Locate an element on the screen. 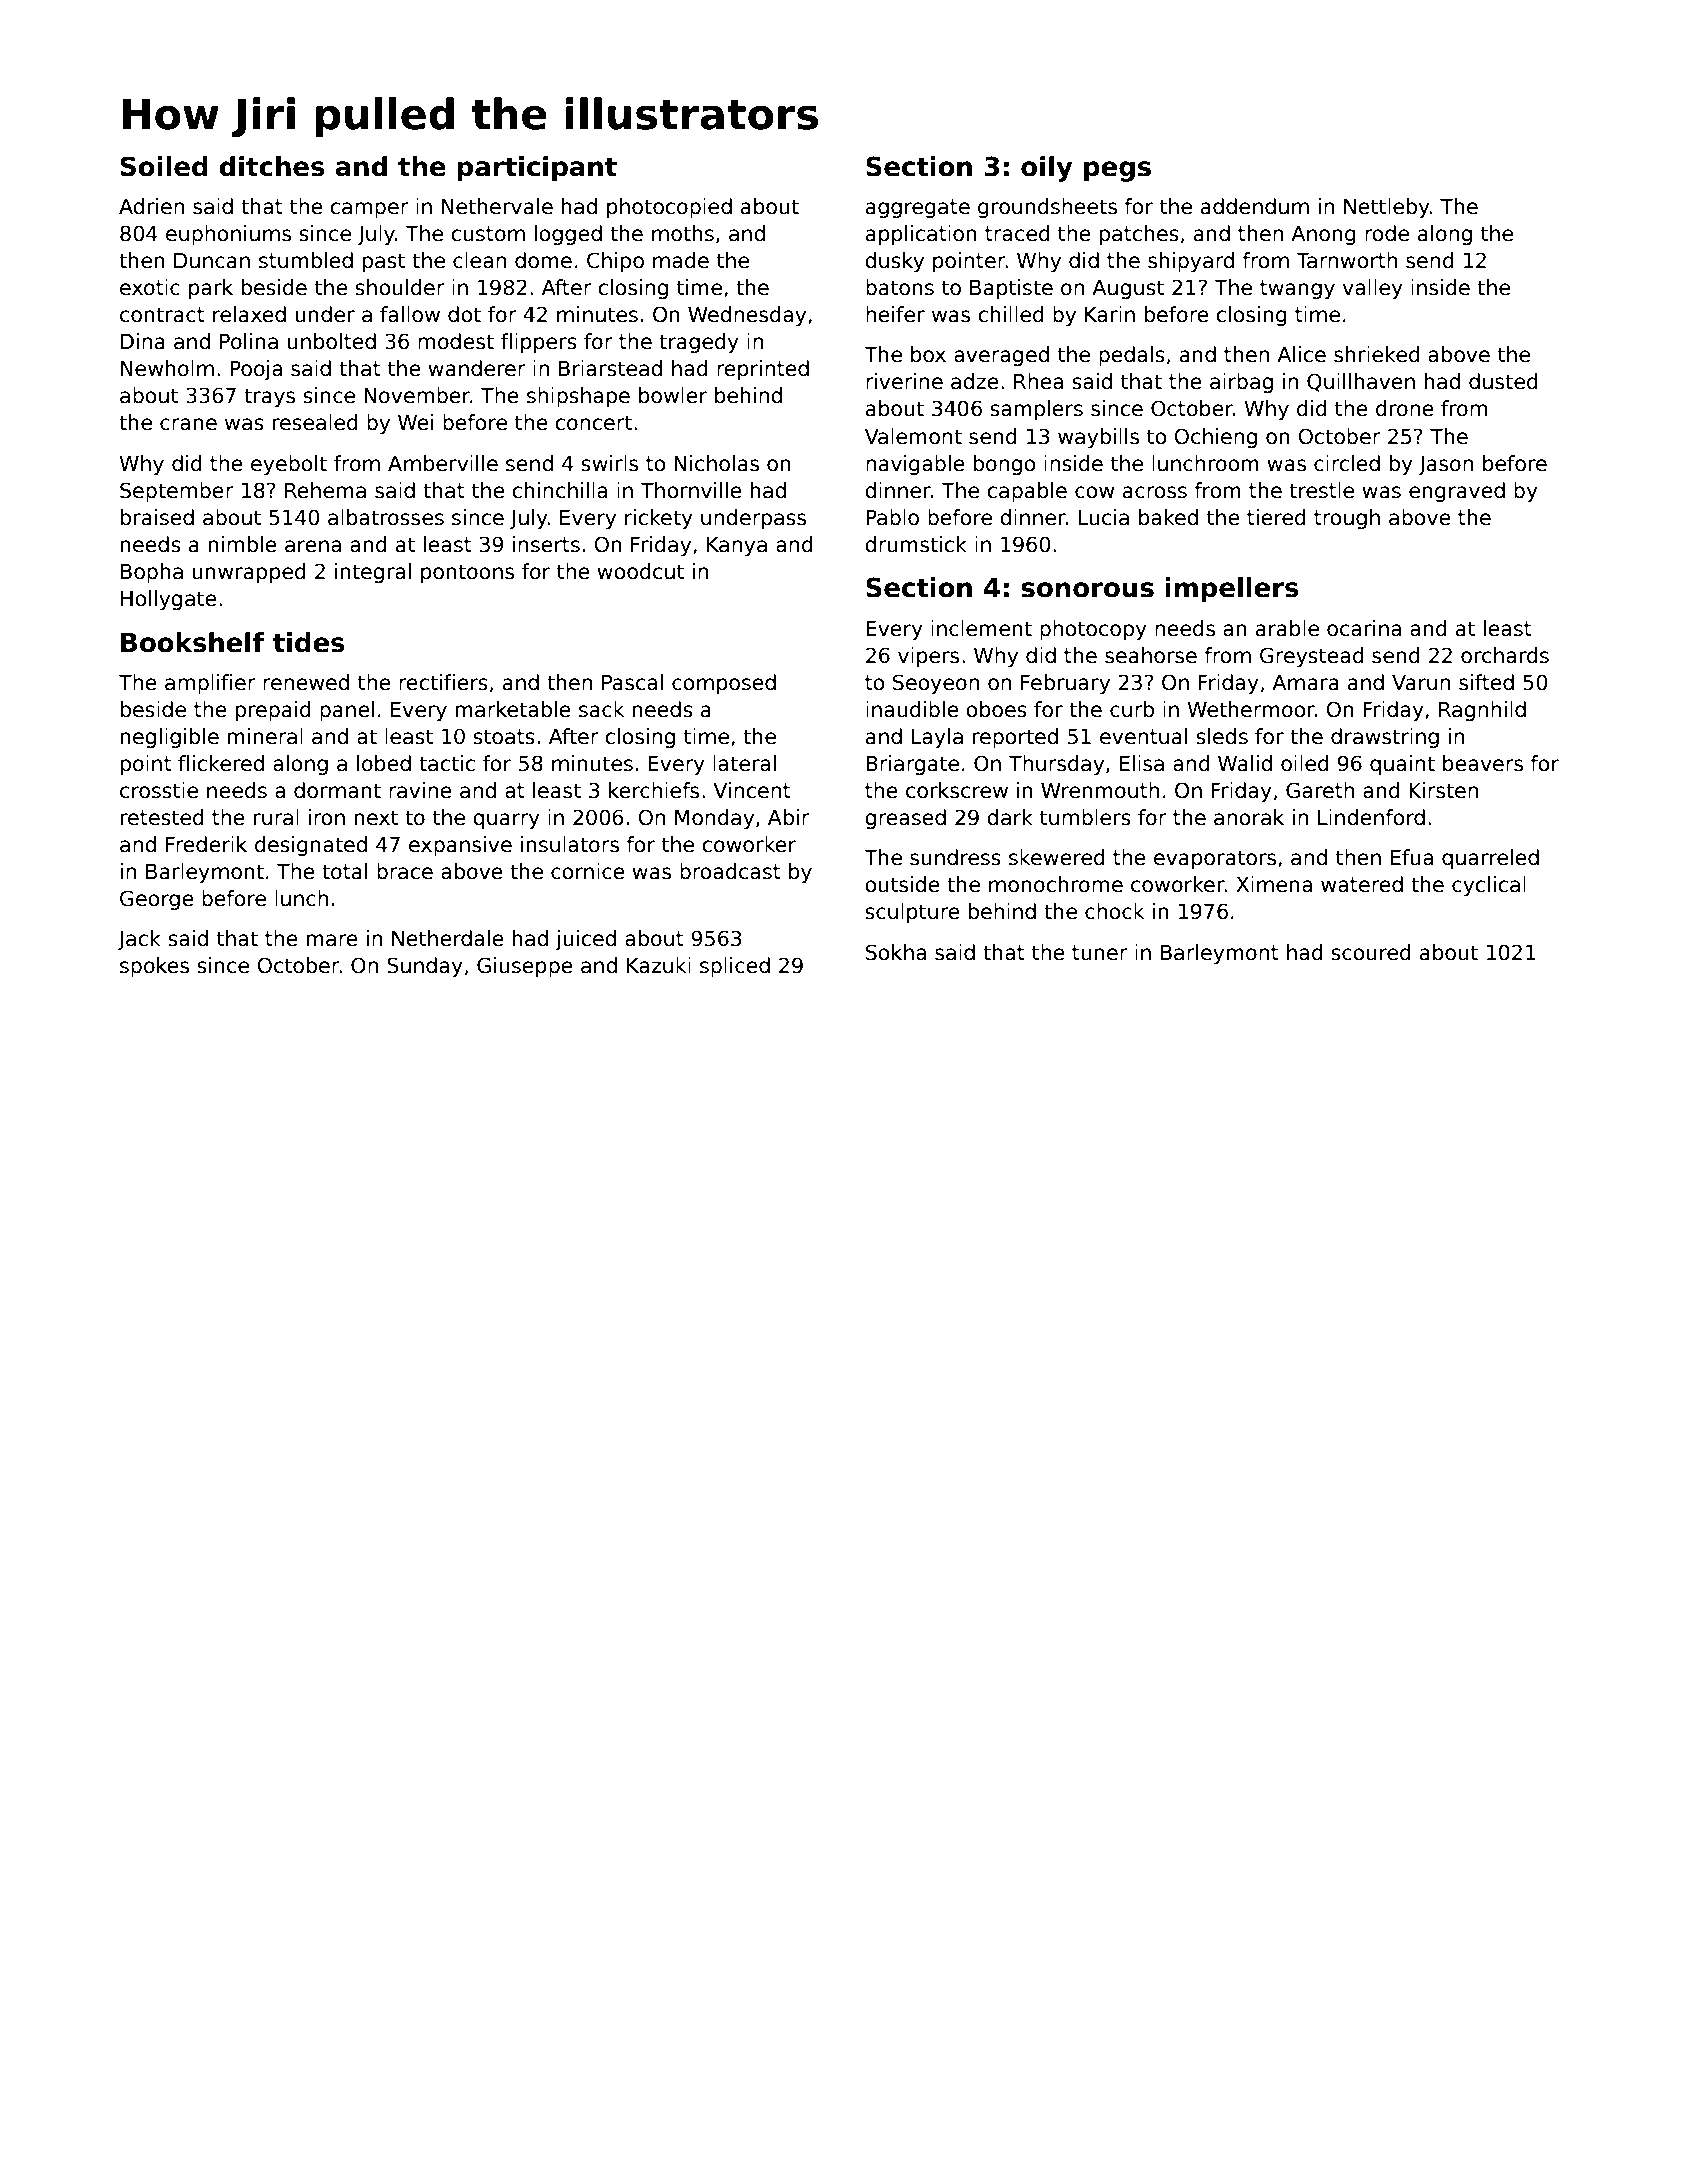  spliced is located at coordinates (735, 967).
